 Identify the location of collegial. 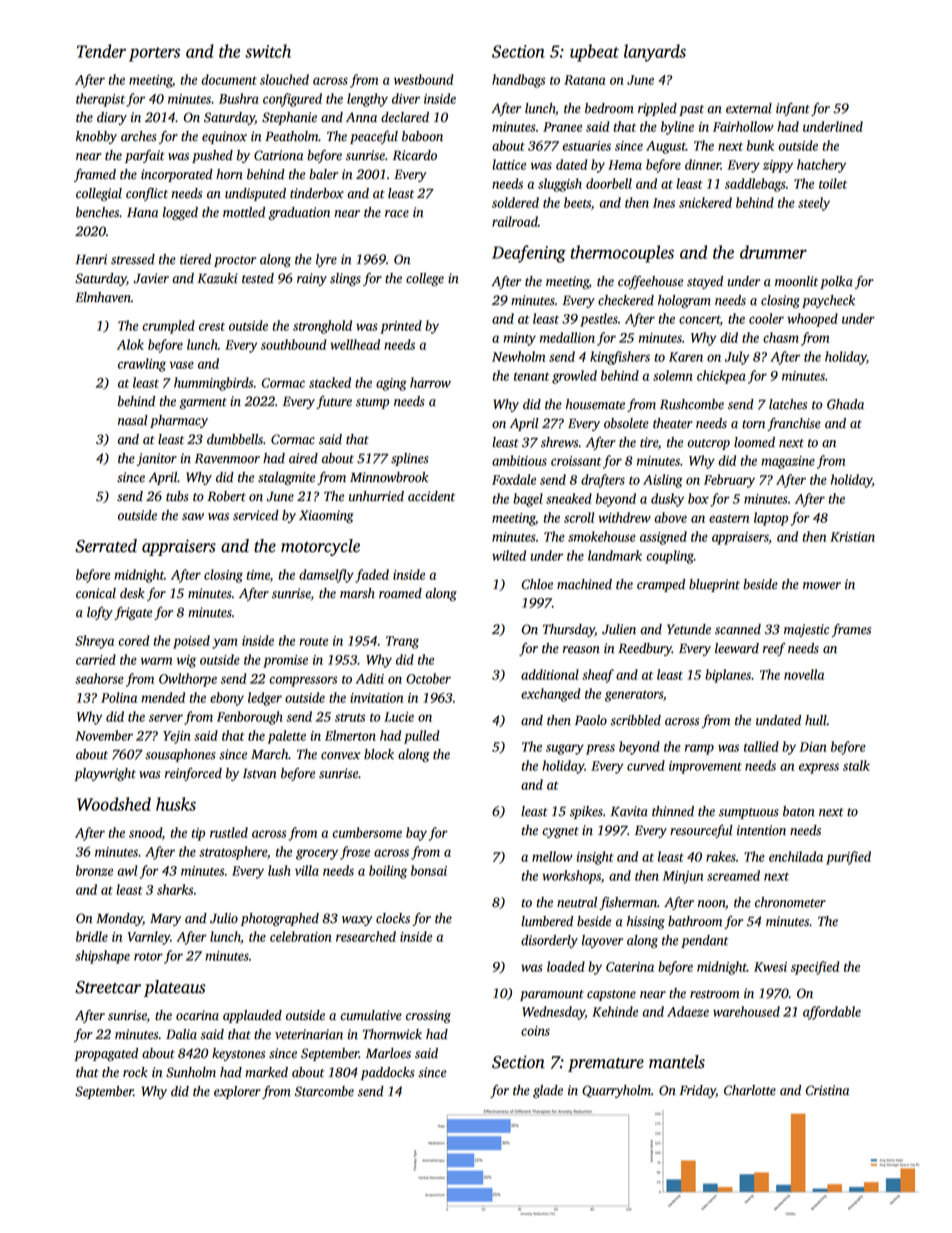
(99, 194).
